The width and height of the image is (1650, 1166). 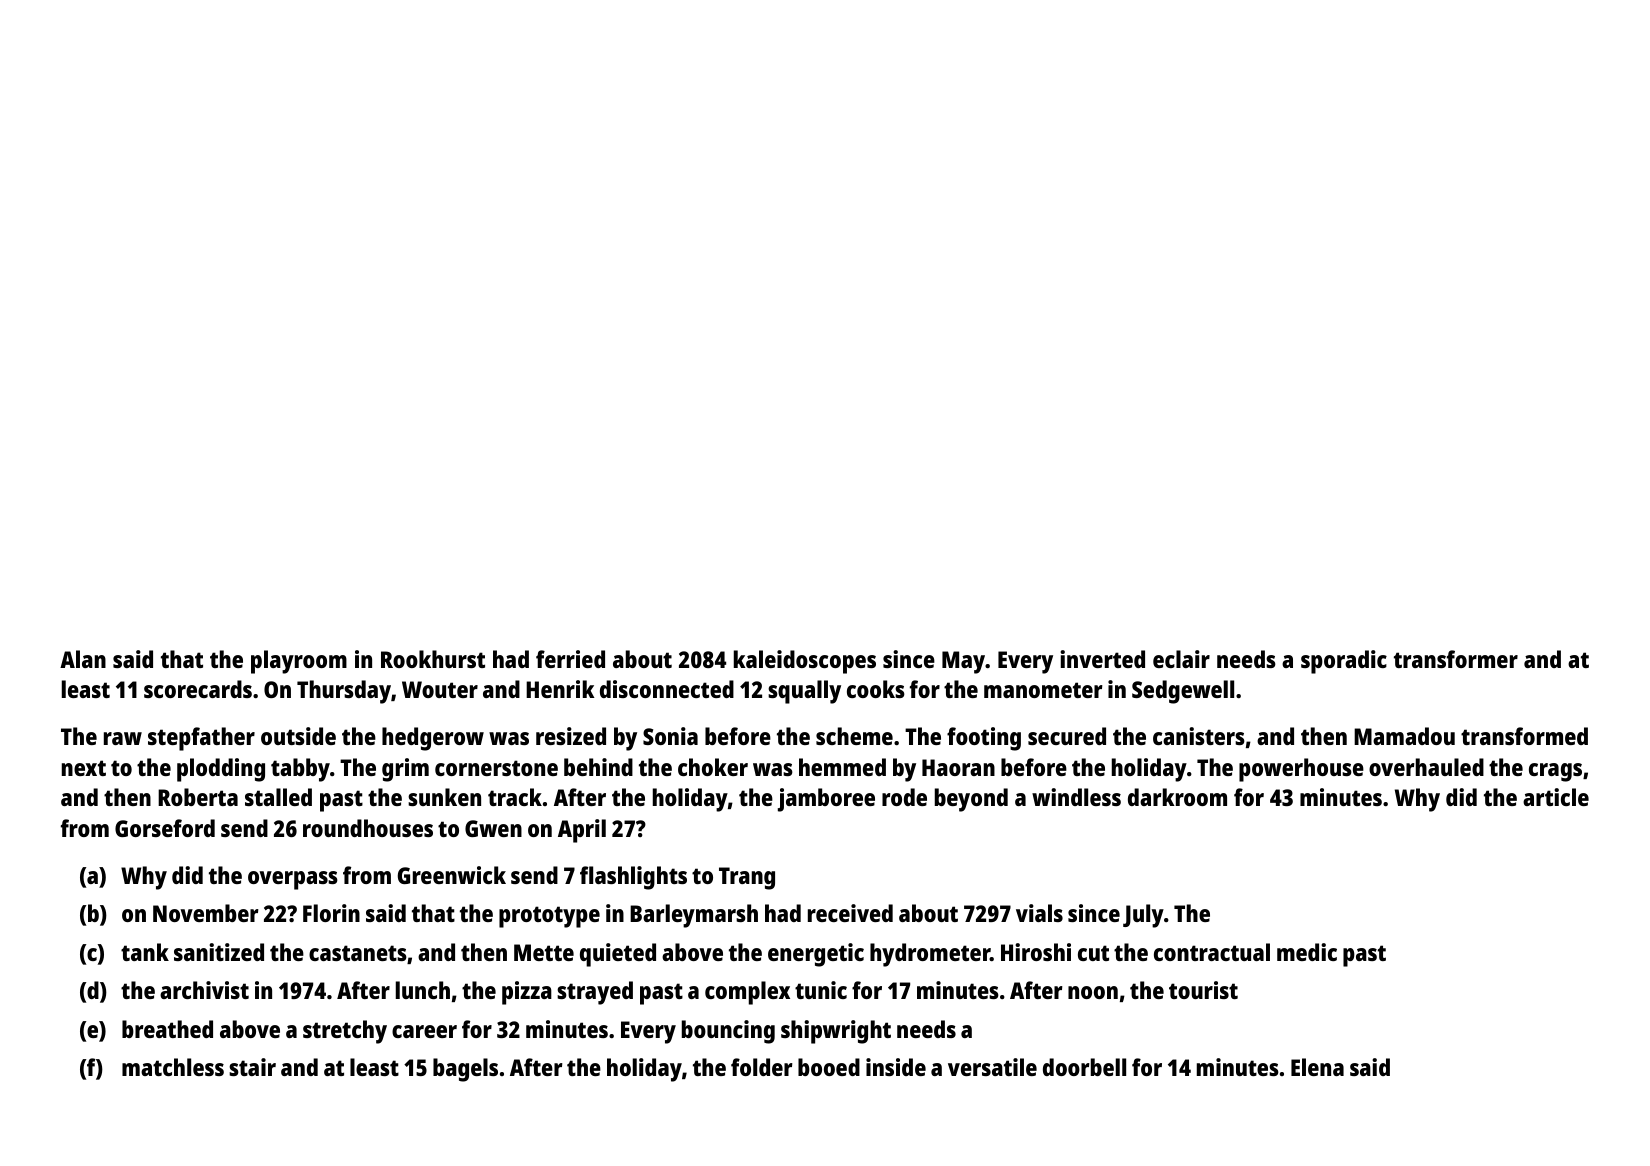 What do you see at coordinates (1426, 767) in the image?
I see `overhauled` at bounding box center [1426, 767].
